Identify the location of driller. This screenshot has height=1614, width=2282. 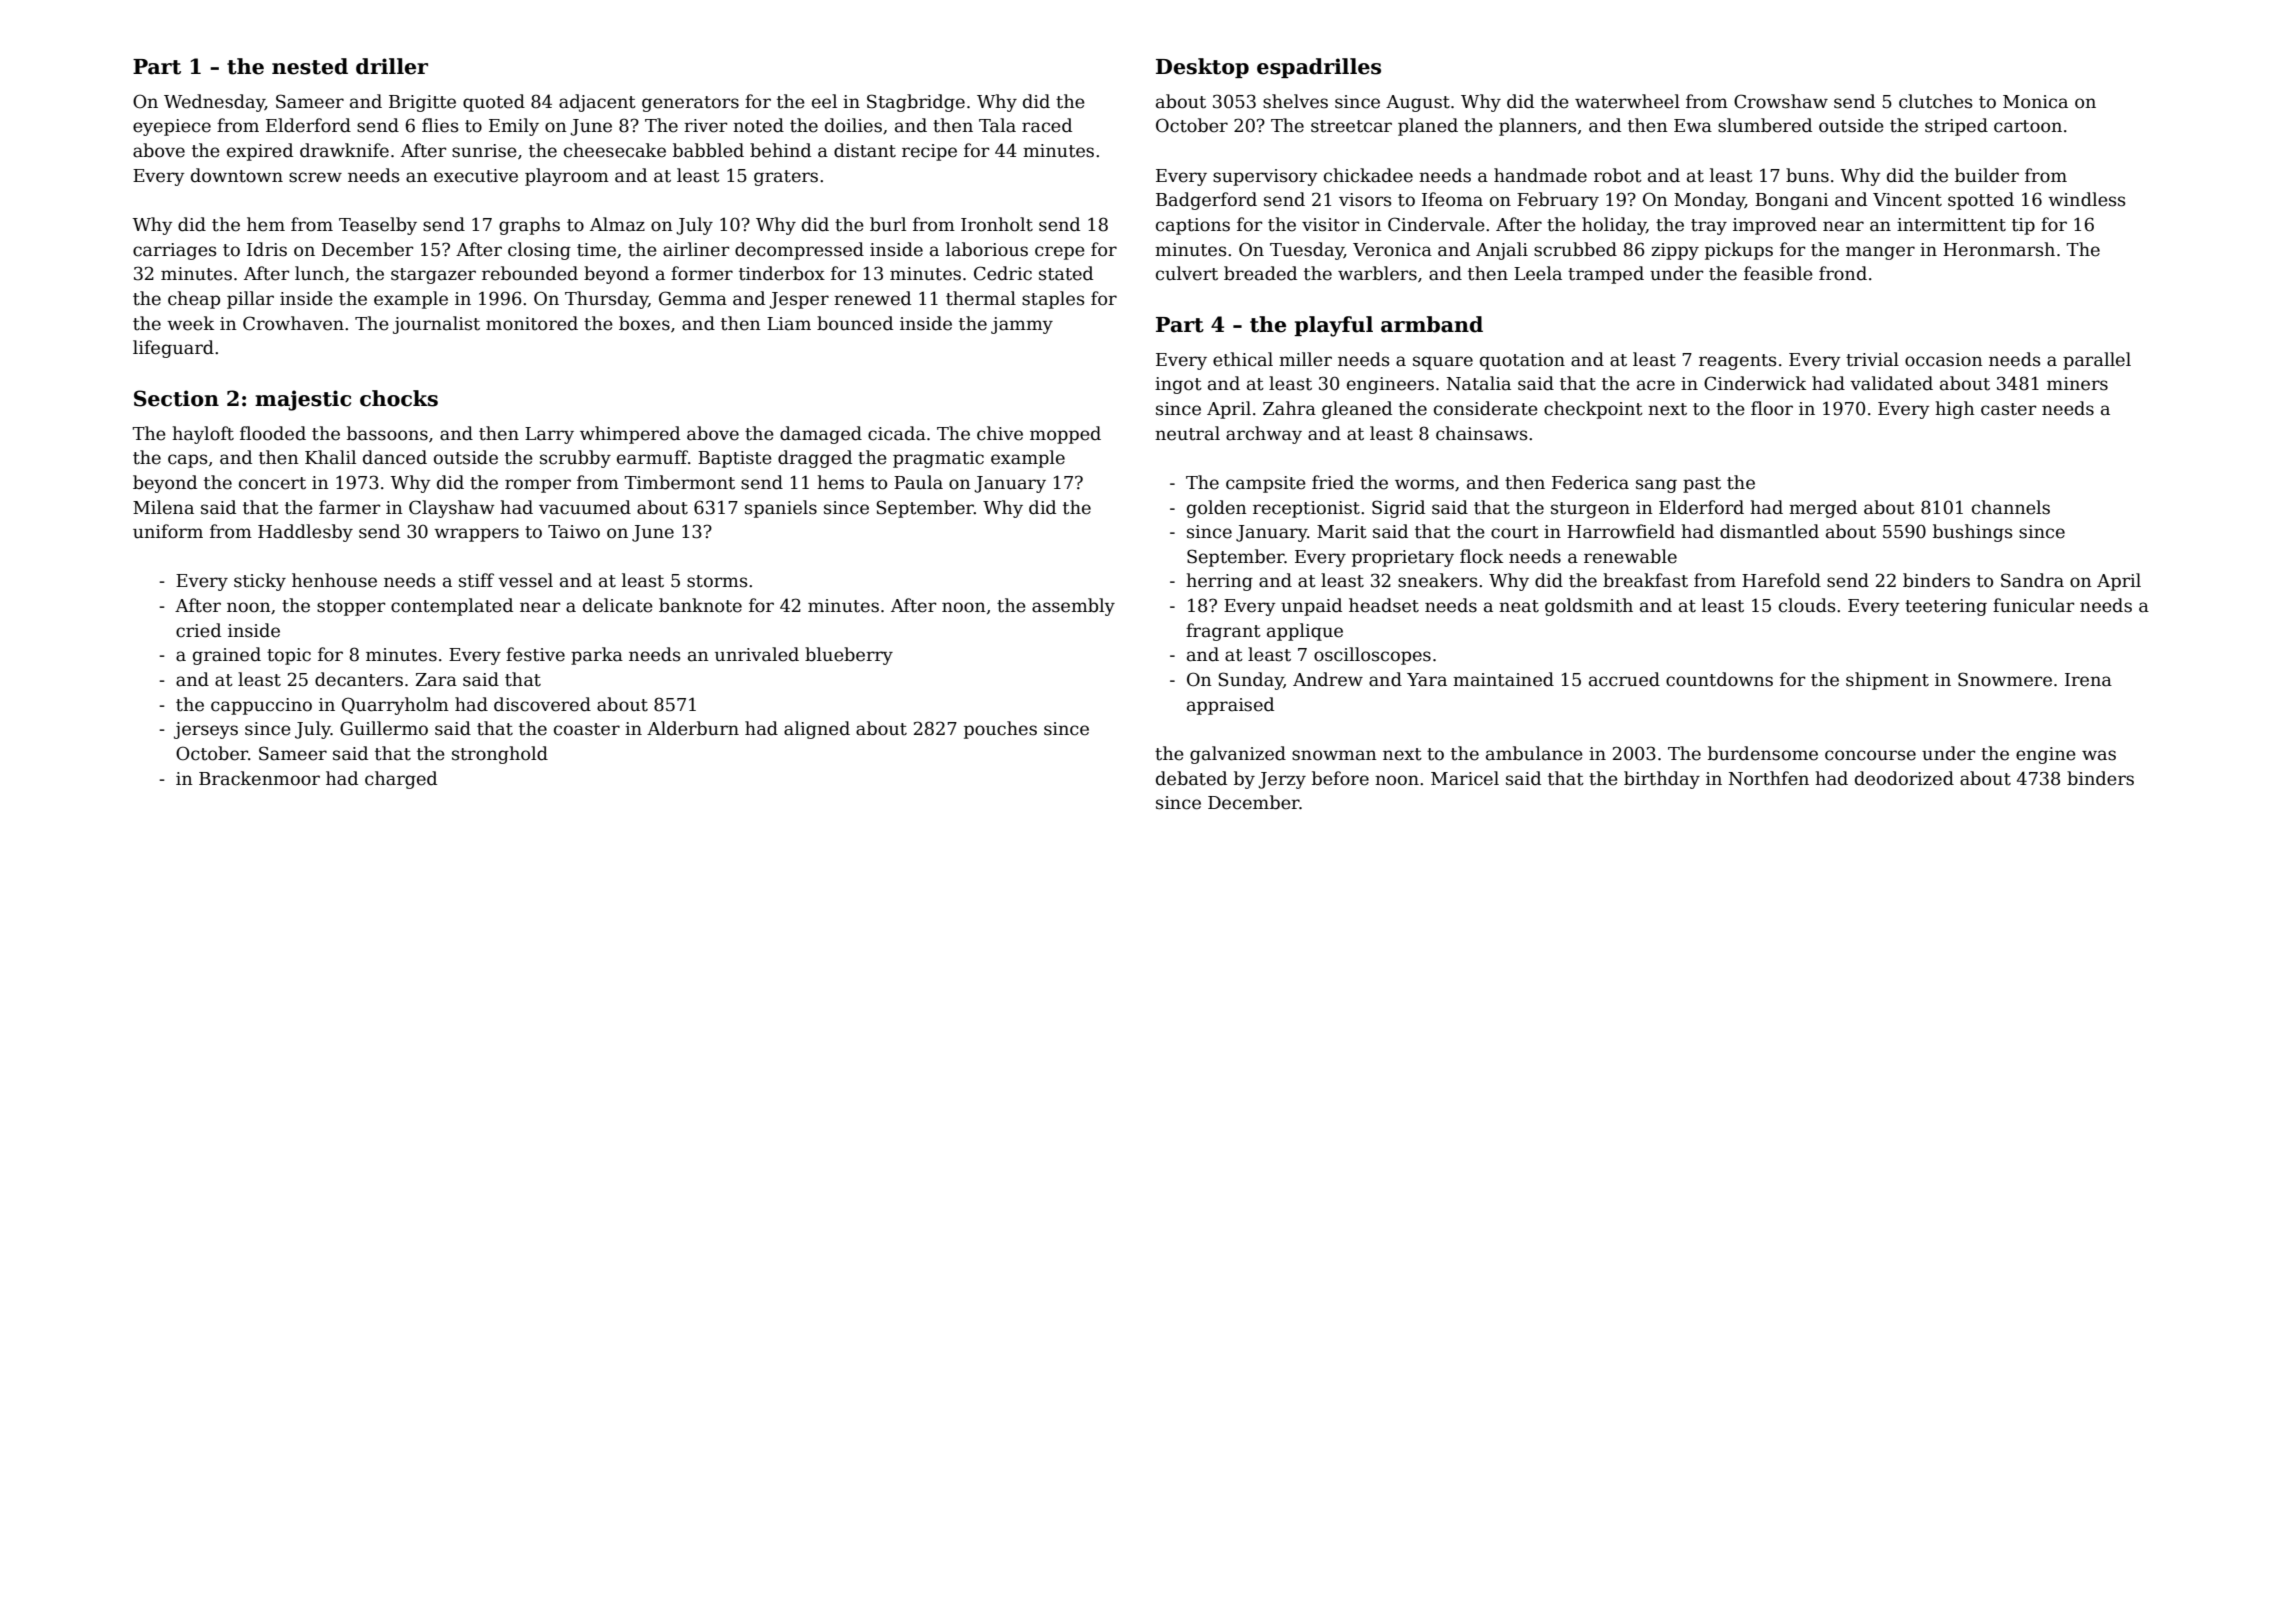
(392, 66).
